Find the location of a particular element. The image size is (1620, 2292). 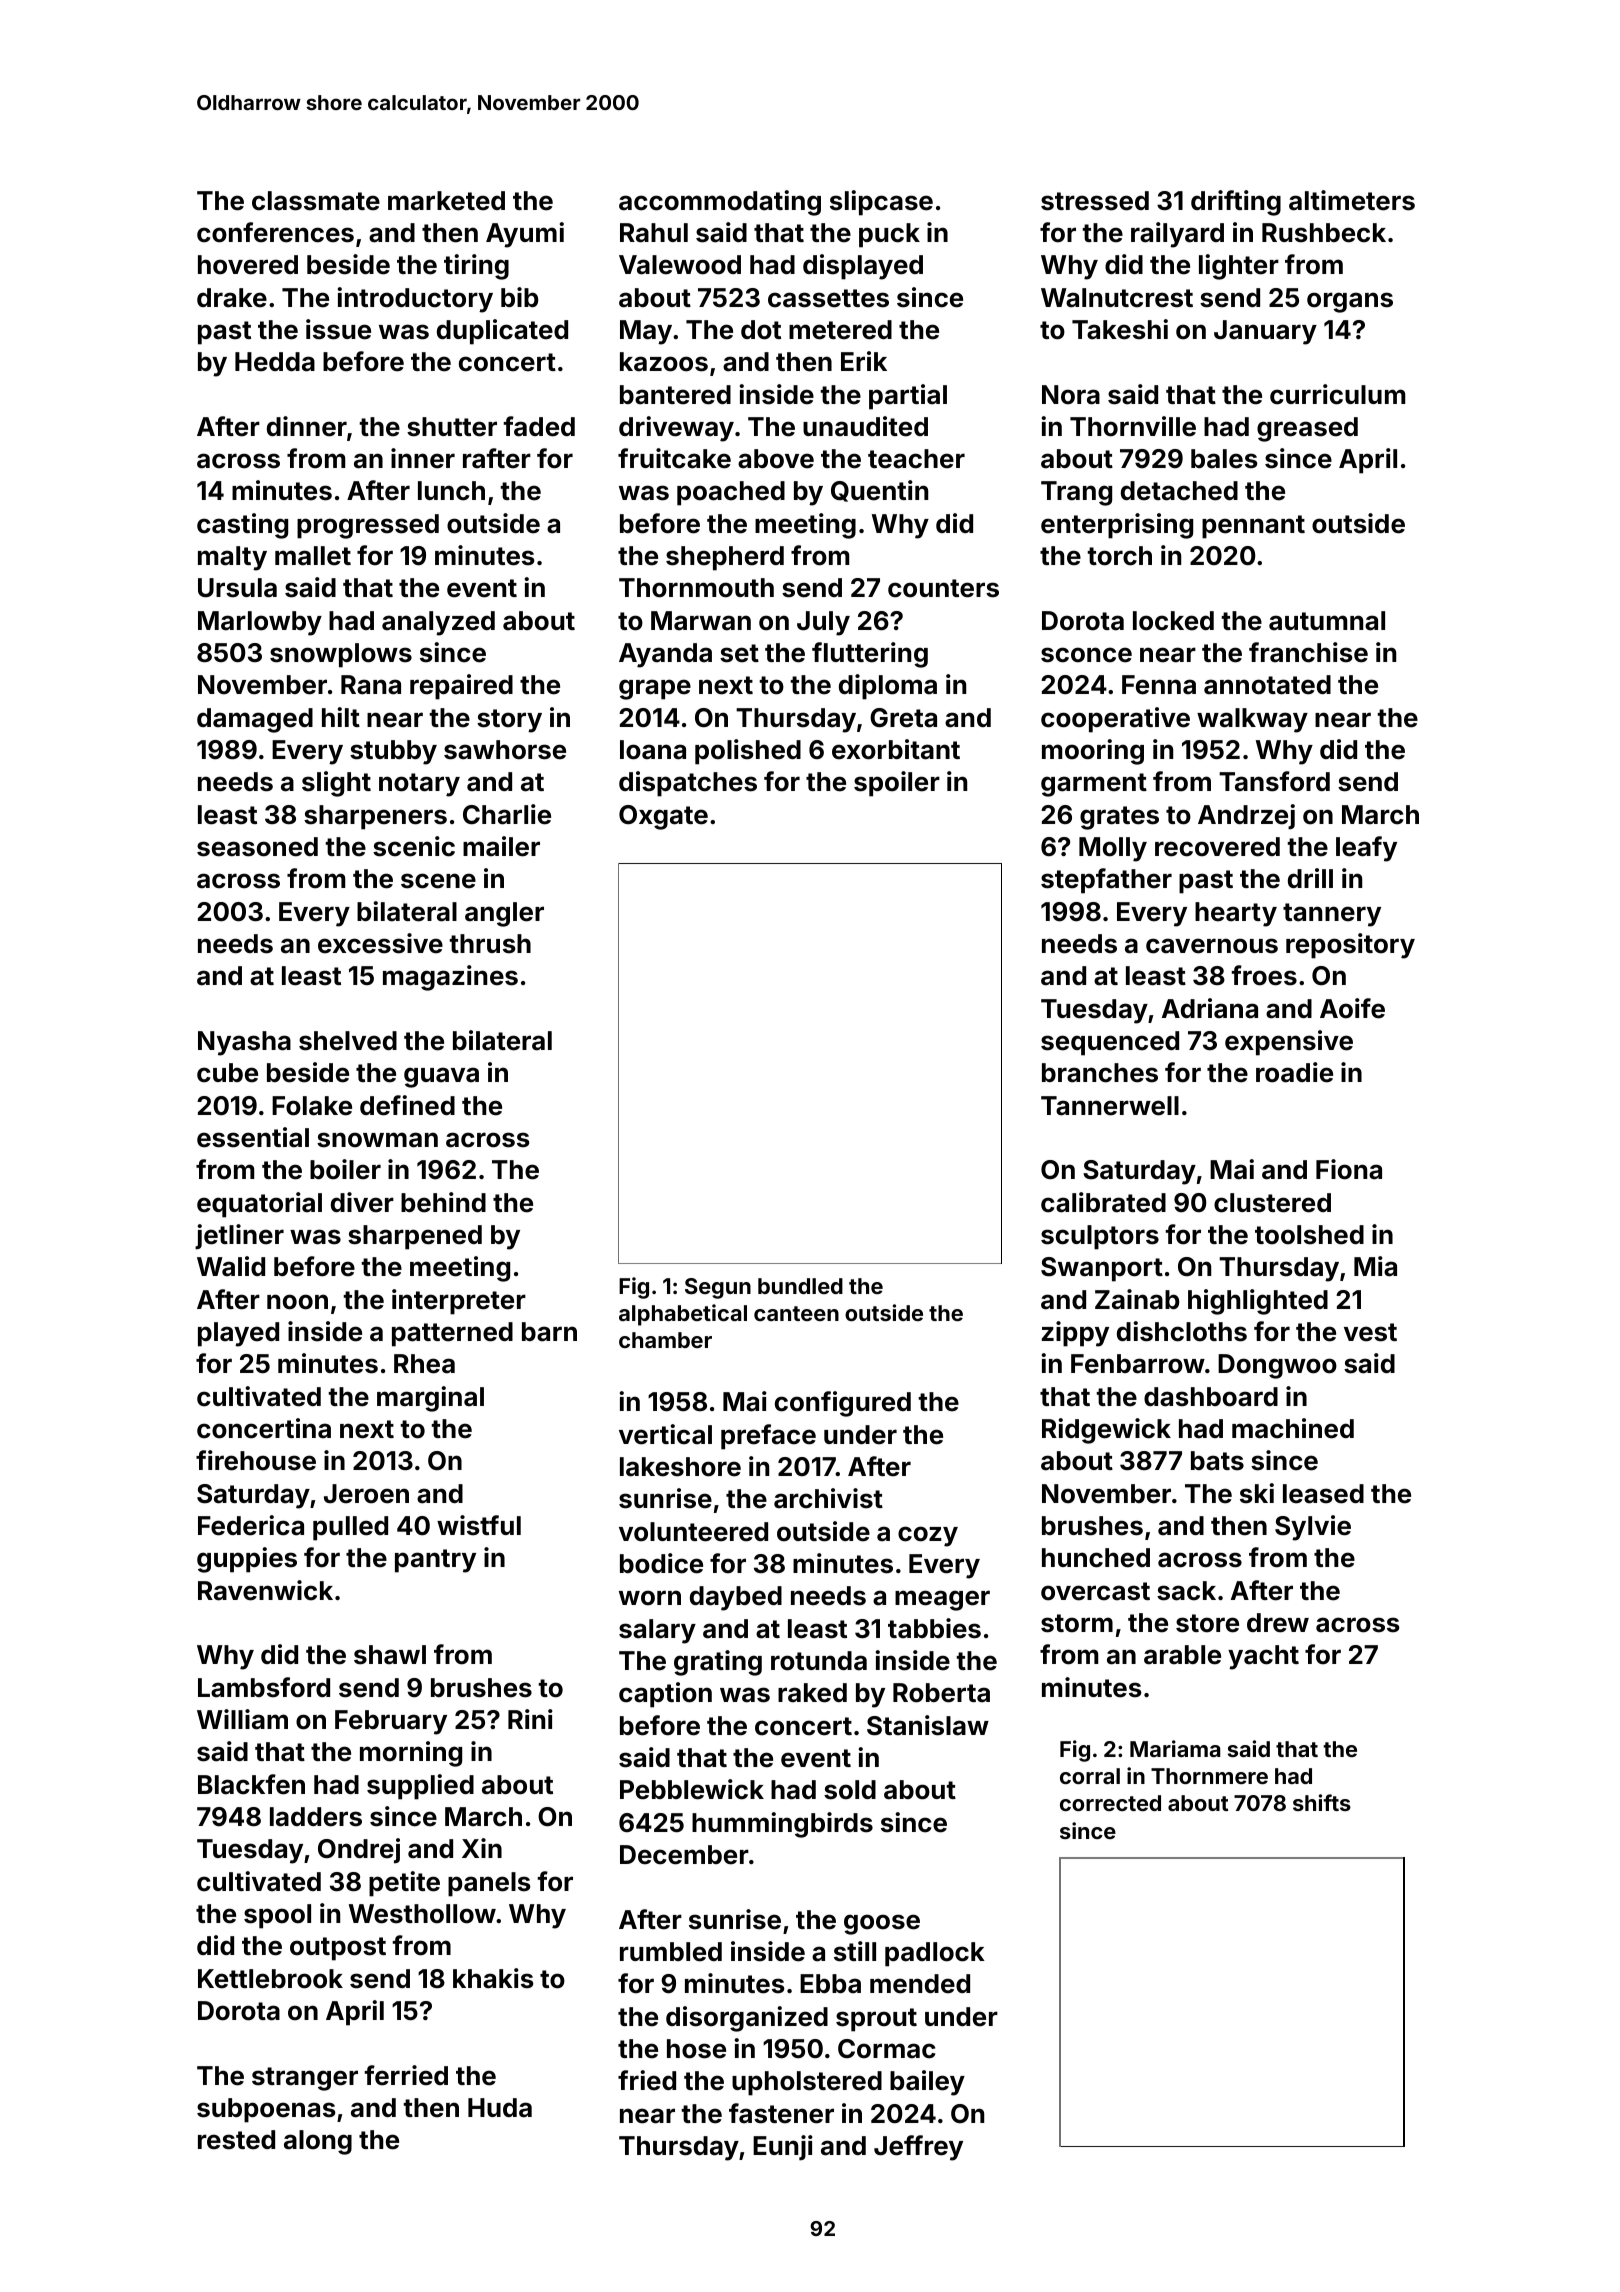

railyard is located at coordinates (1177, 235).
